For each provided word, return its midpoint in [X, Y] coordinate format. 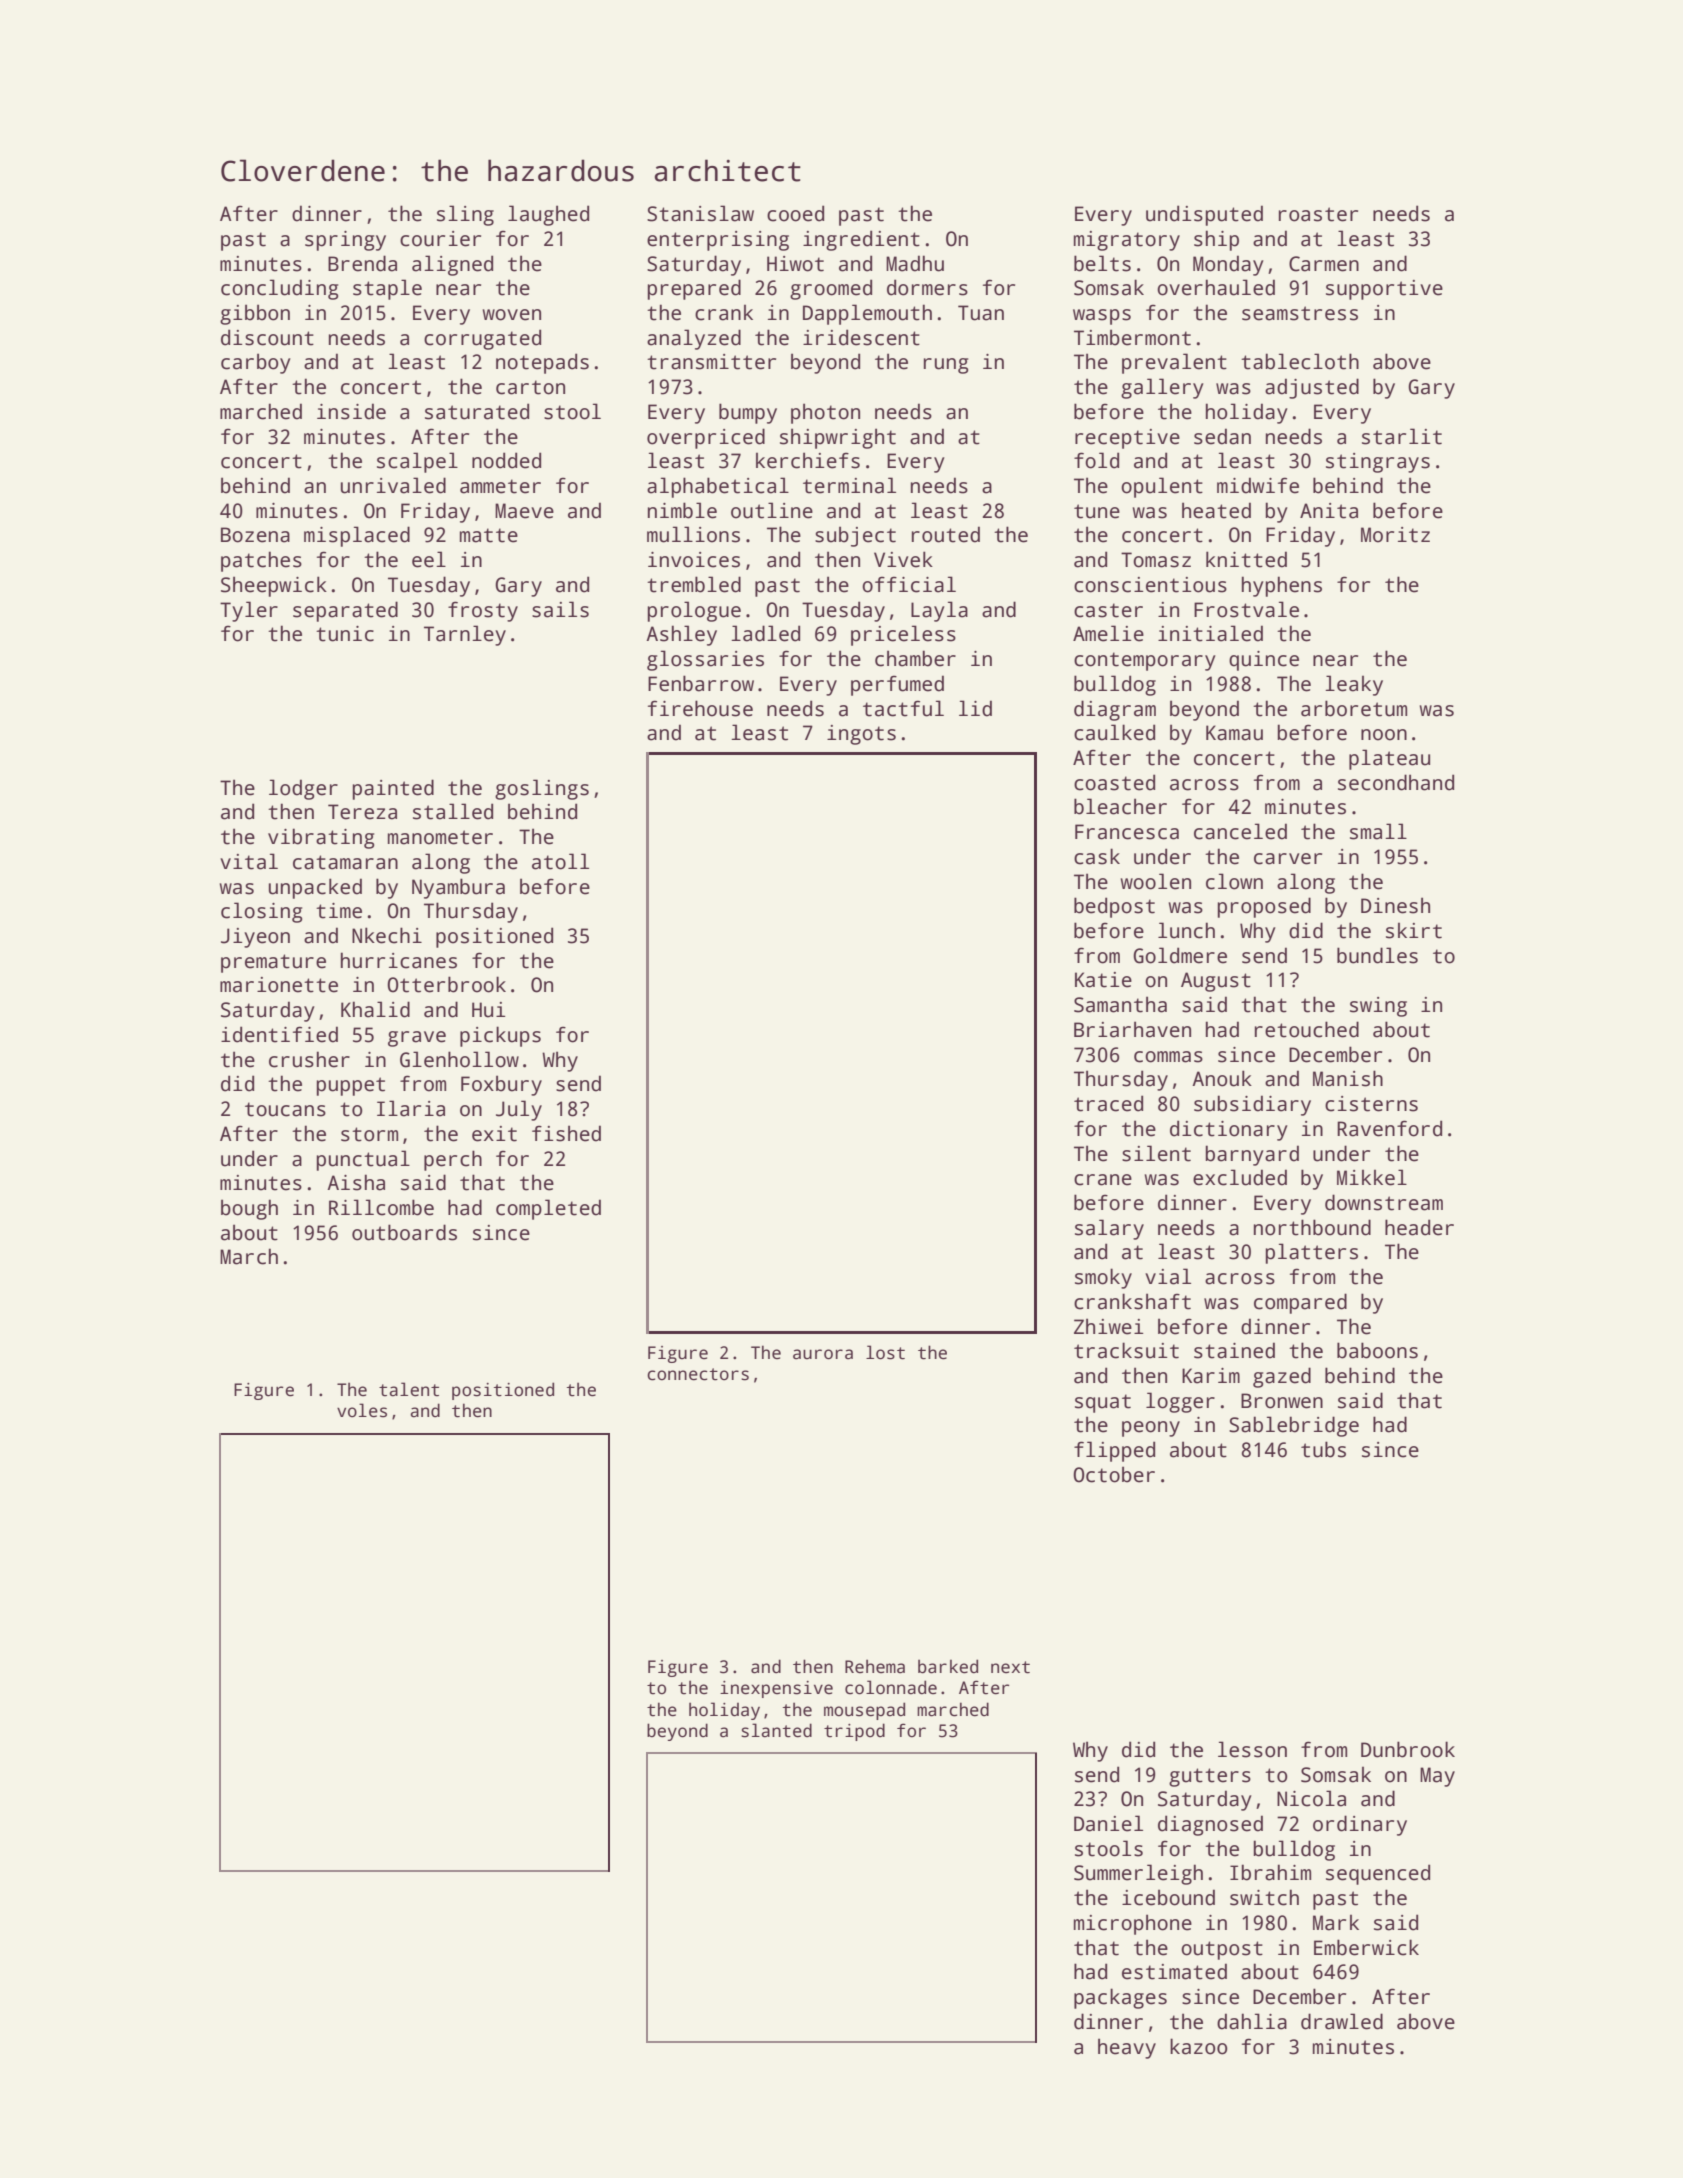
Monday [1228, 265]
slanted [776, 1730]
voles [362, 1410]
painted [393, 789]
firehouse [700, 708]
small [1378, 831]
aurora [823, 1354]
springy [345, 241]
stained [1234, 1350]
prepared [694, 289]
